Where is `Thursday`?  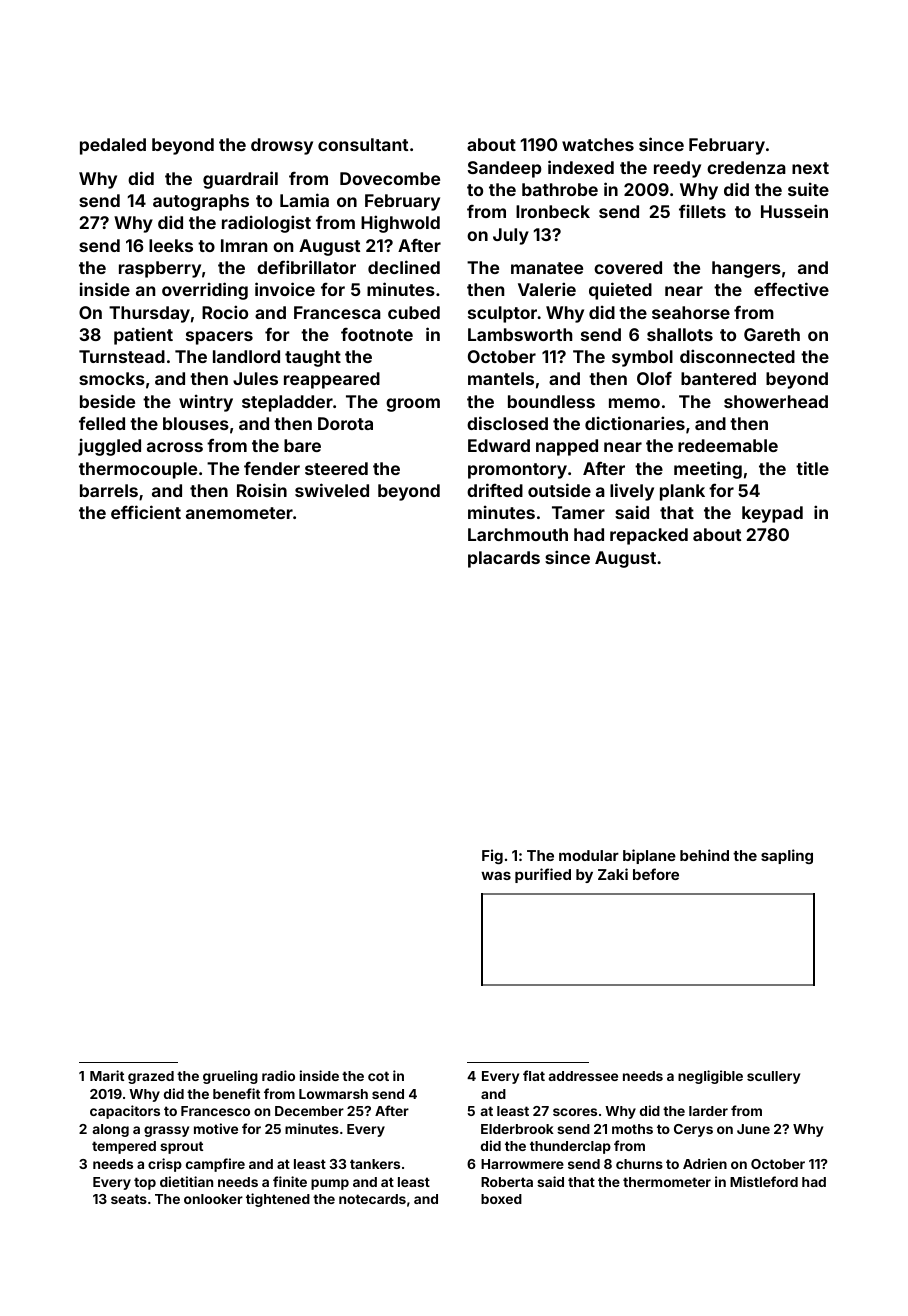
Thursday is located at coordinates (149, 314).
